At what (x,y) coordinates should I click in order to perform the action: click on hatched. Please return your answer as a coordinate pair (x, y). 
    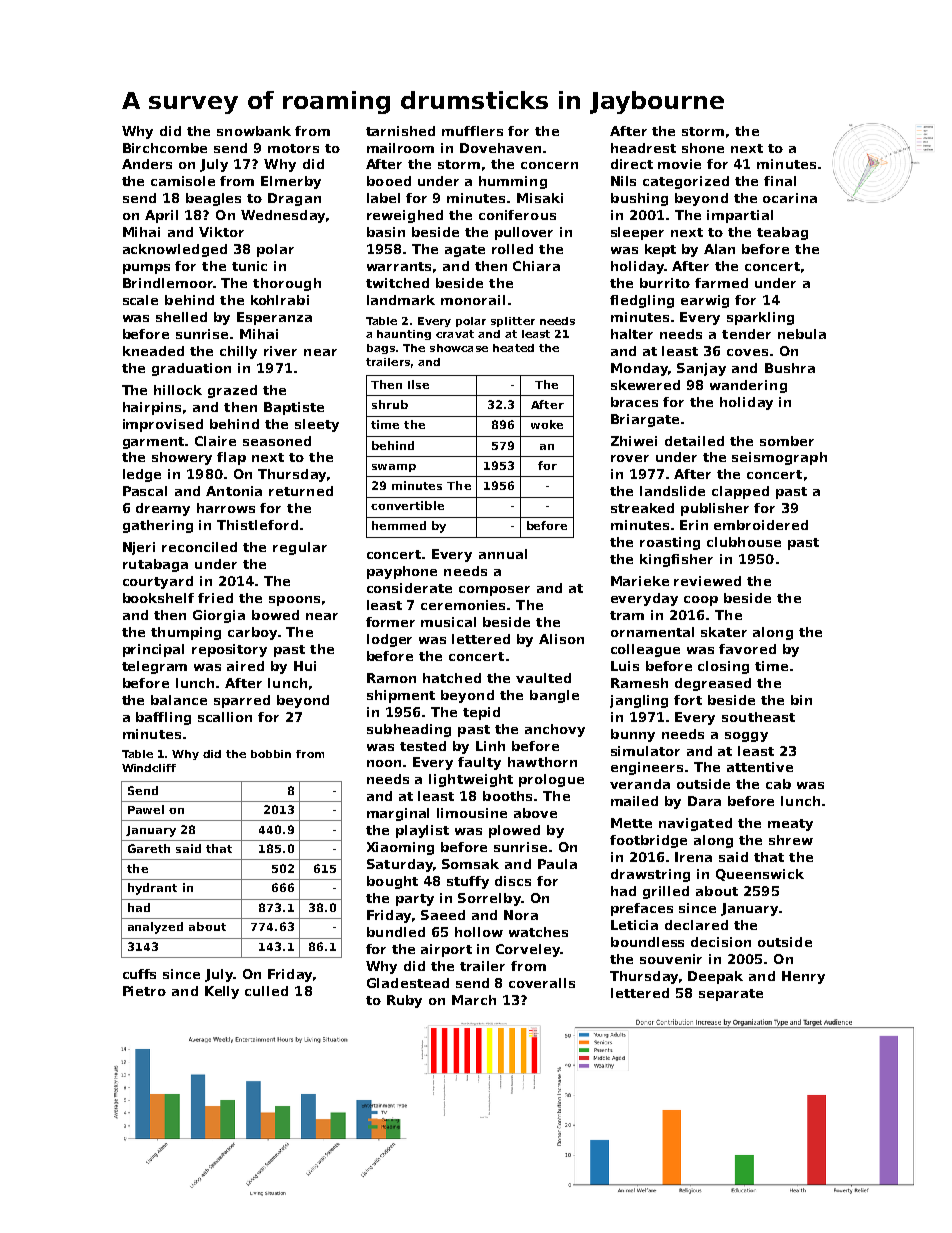
    Looking at the image, I should click on (452, 678).
